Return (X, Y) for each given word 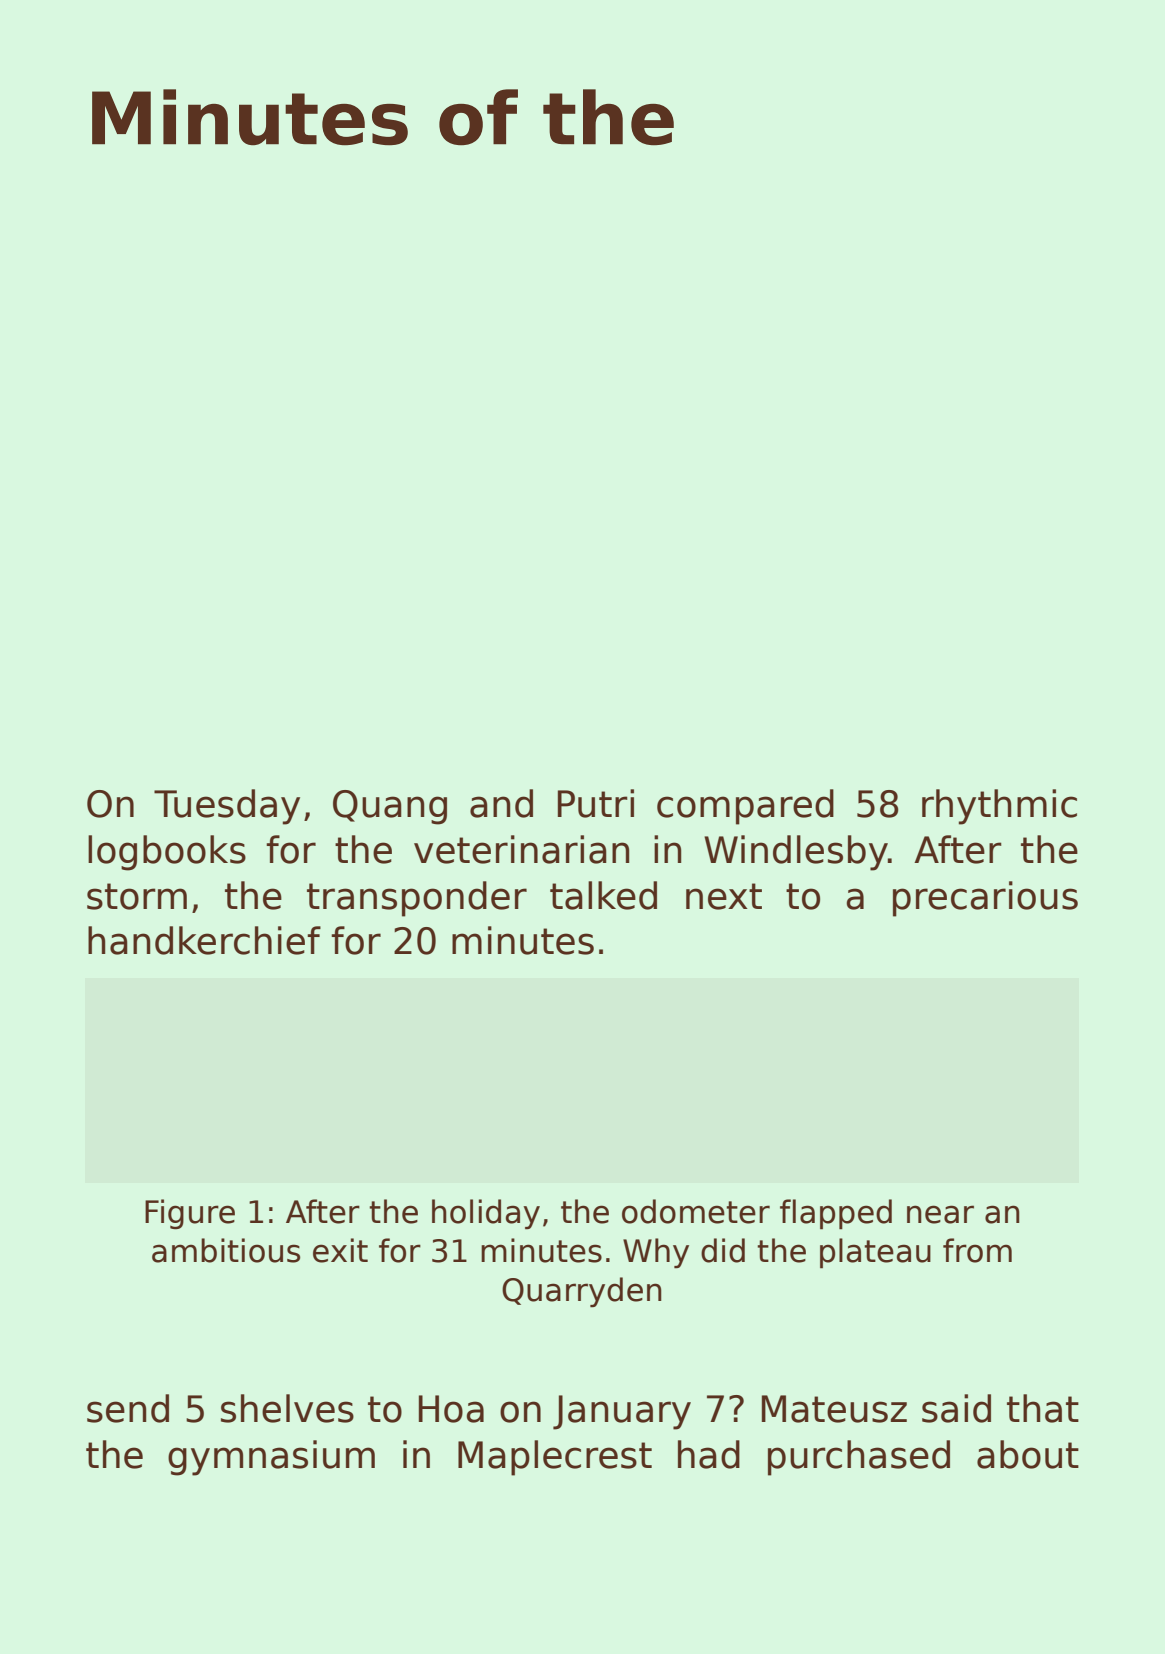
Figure (190, 1214)
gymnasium (271, 1458)
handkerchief (204, 940)
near (940, 1214)
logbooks (167, 853)
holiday (486, 1214)
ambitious (226, 1250)
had (709, 1454)
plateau (875, 1253)
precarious (985, 899)
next (724, 896)
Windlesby (796, 853)
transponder (417, 899)
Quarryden (582, 1292)
